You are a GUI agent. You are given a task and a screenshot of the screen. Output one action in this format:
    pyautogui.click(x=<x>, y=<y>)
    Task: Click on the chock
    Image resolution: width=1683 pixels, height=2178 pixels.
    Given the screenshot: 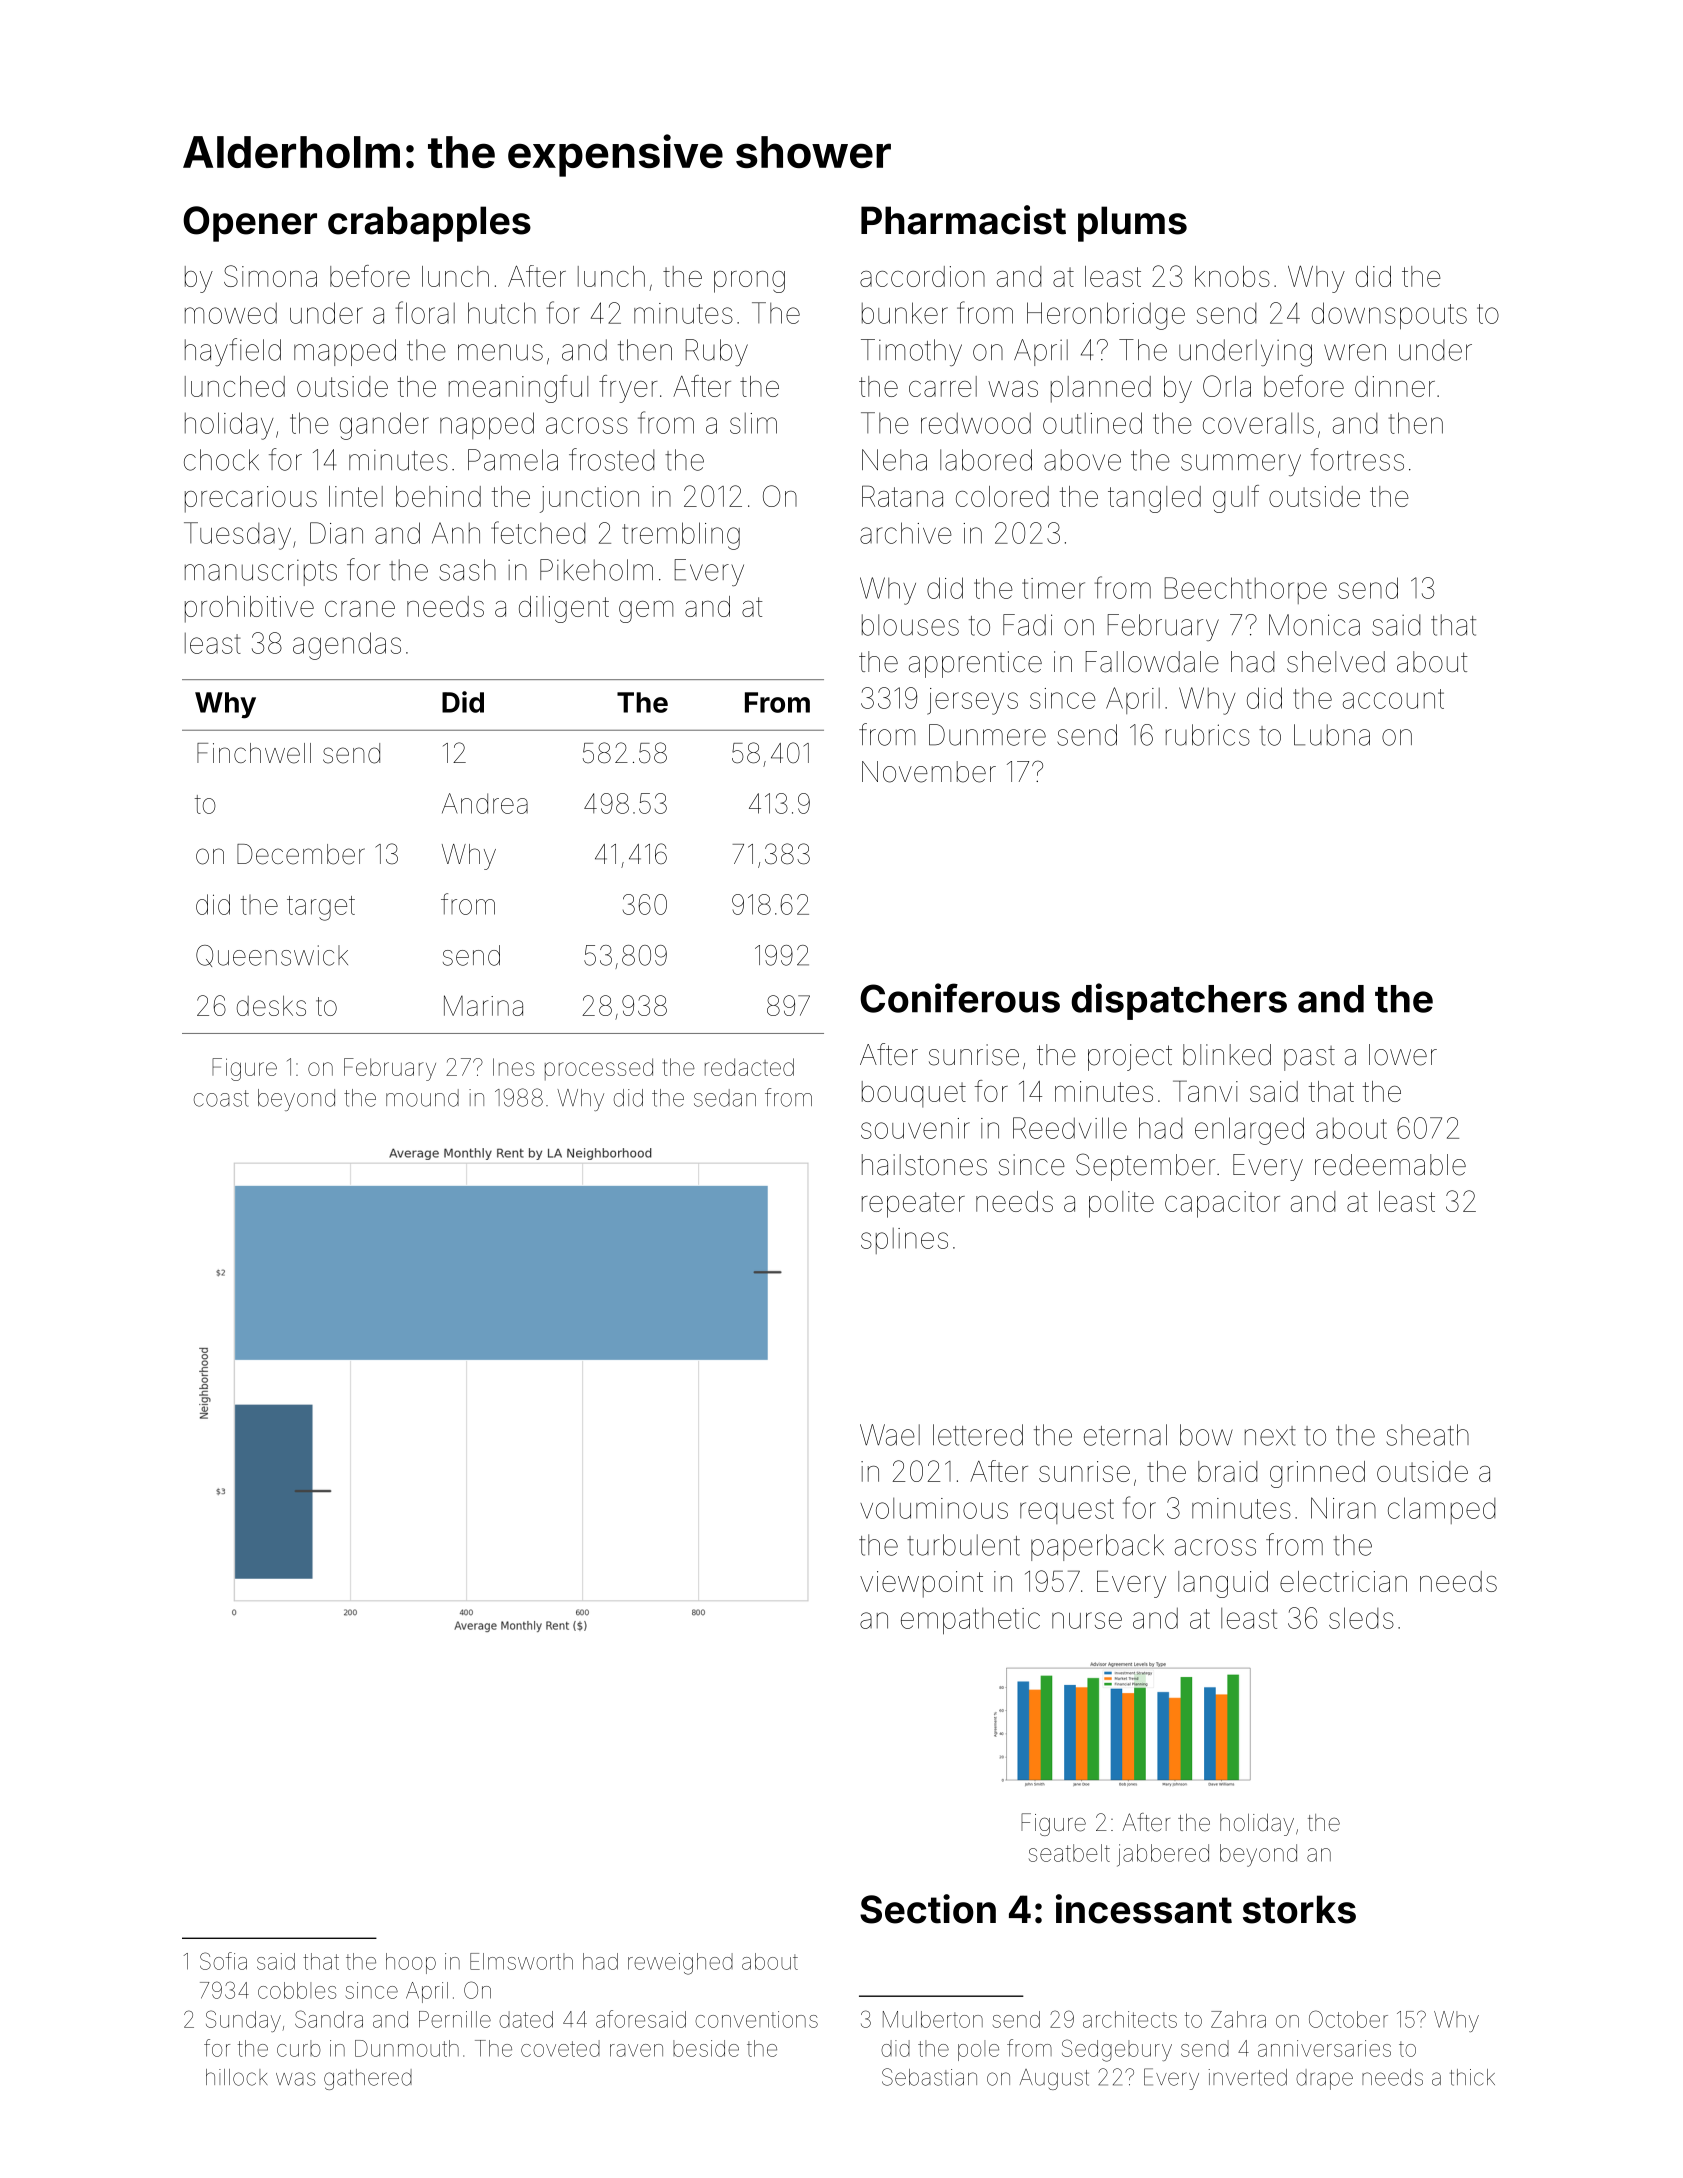 What is the action you would take?
    pyautogui.click(x=221, y=460)
